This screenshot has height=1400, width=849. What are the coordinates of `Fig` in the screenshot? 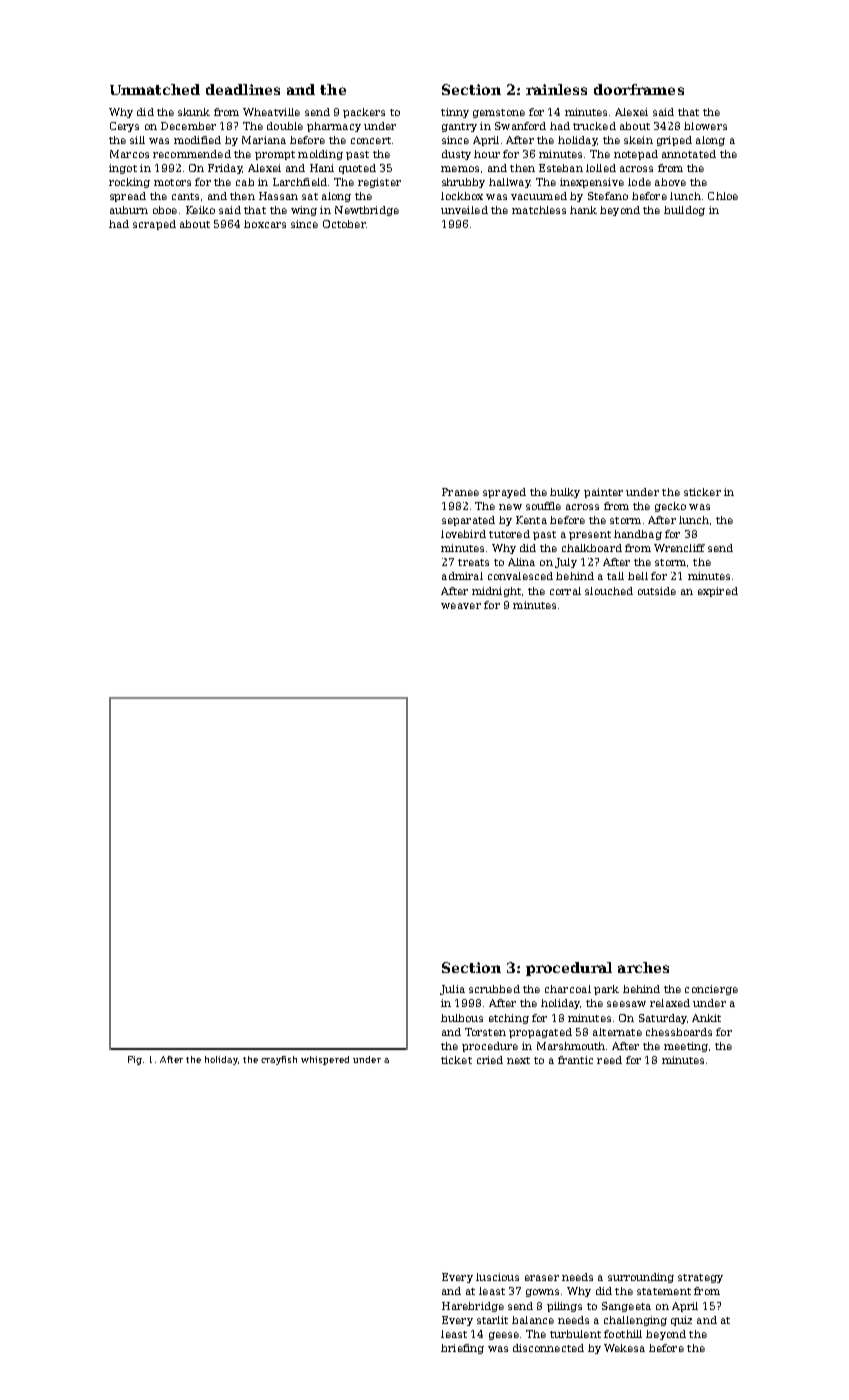 It's located at (135, 1060).
